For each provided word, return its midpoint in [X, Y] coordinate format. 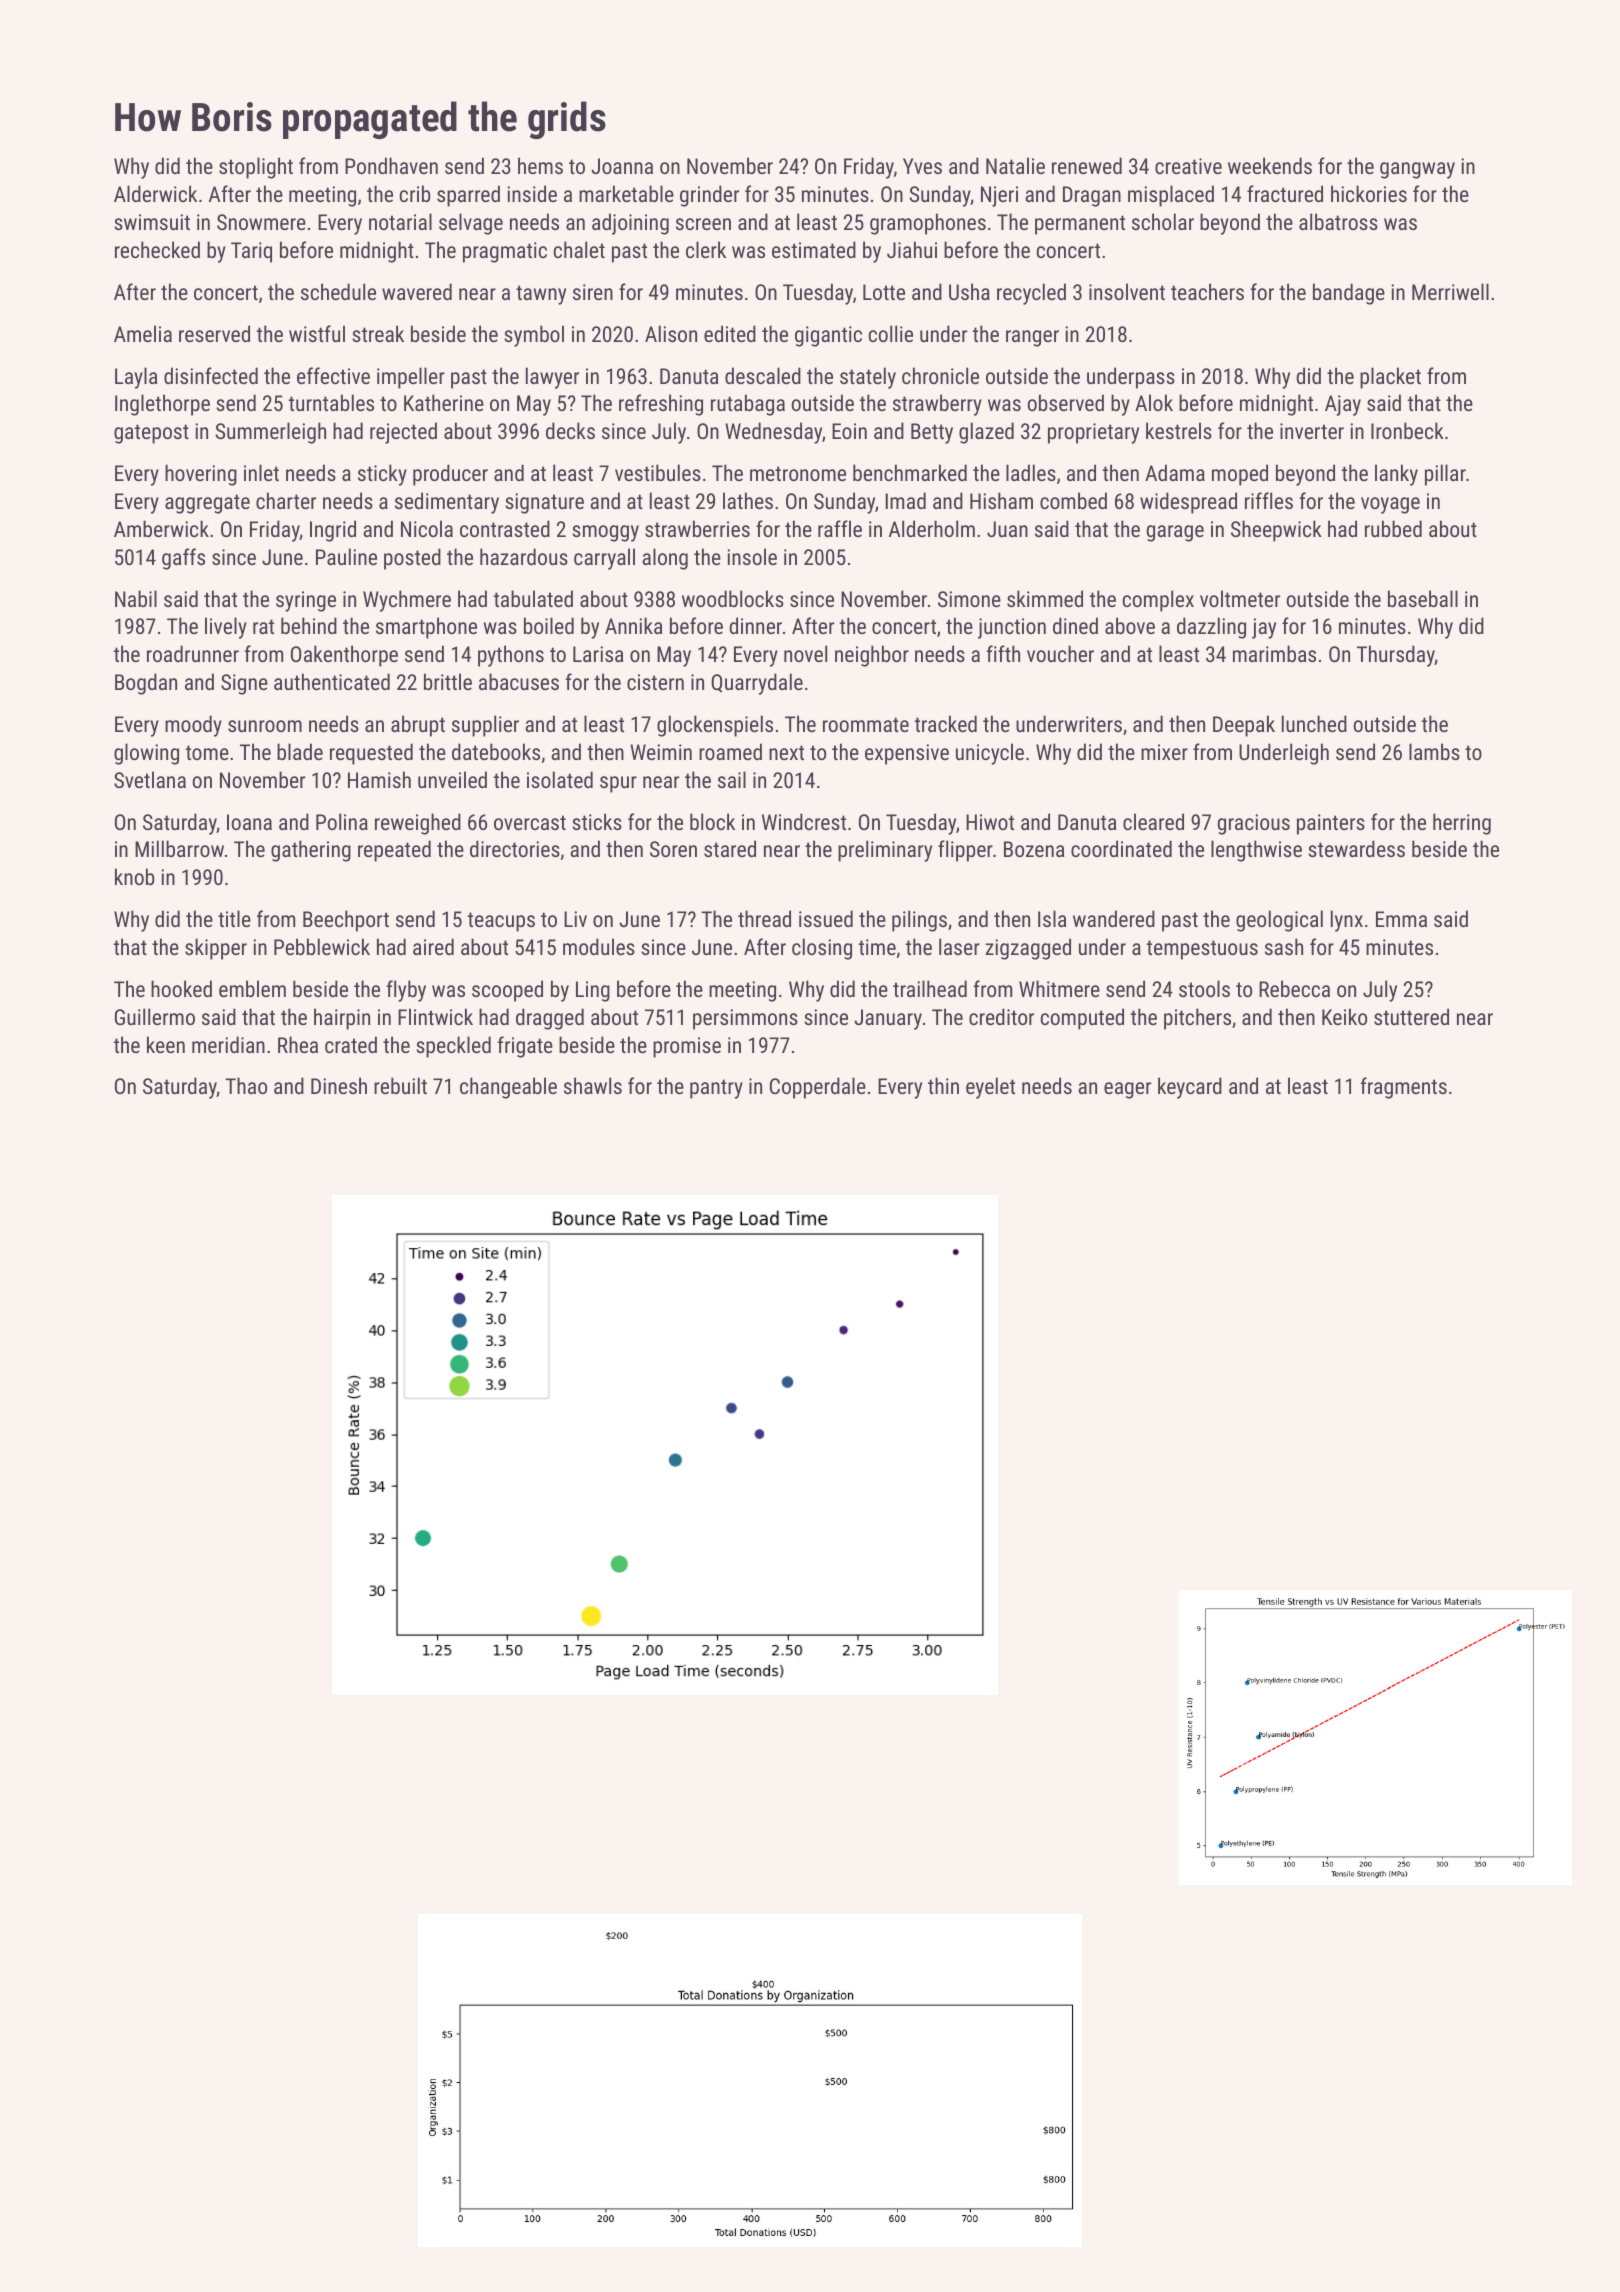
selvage [471, 224]
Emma [1401, 919]
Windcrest [804, 821]
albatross [1338, 221]
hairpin [342, 1019]
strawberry [937, 405]
